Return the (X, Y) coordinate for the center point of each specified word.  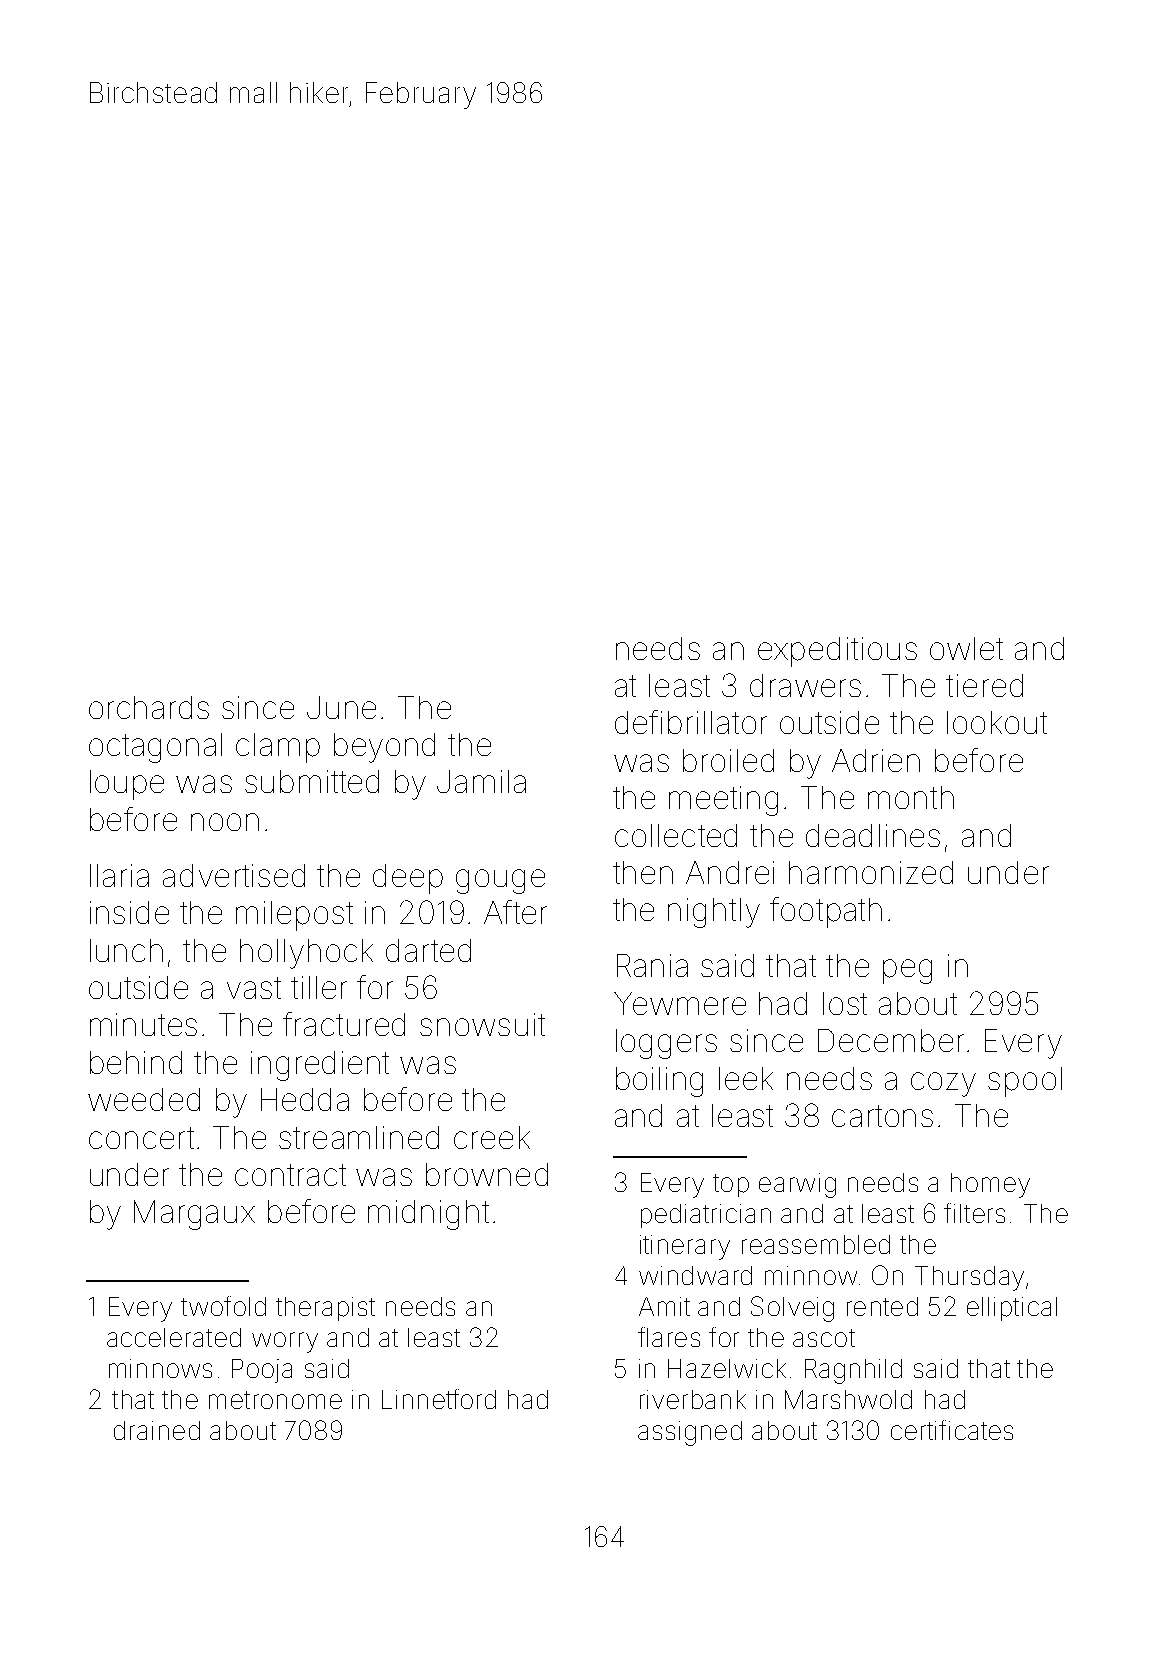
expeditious (837, 652)
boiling (659, 1082)
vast (254, 988)
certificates (952, 1430)
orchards (149, 707)
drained (157, 1430)
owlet (966, 648)
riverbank (693, 1399)
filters (974, 1213)
